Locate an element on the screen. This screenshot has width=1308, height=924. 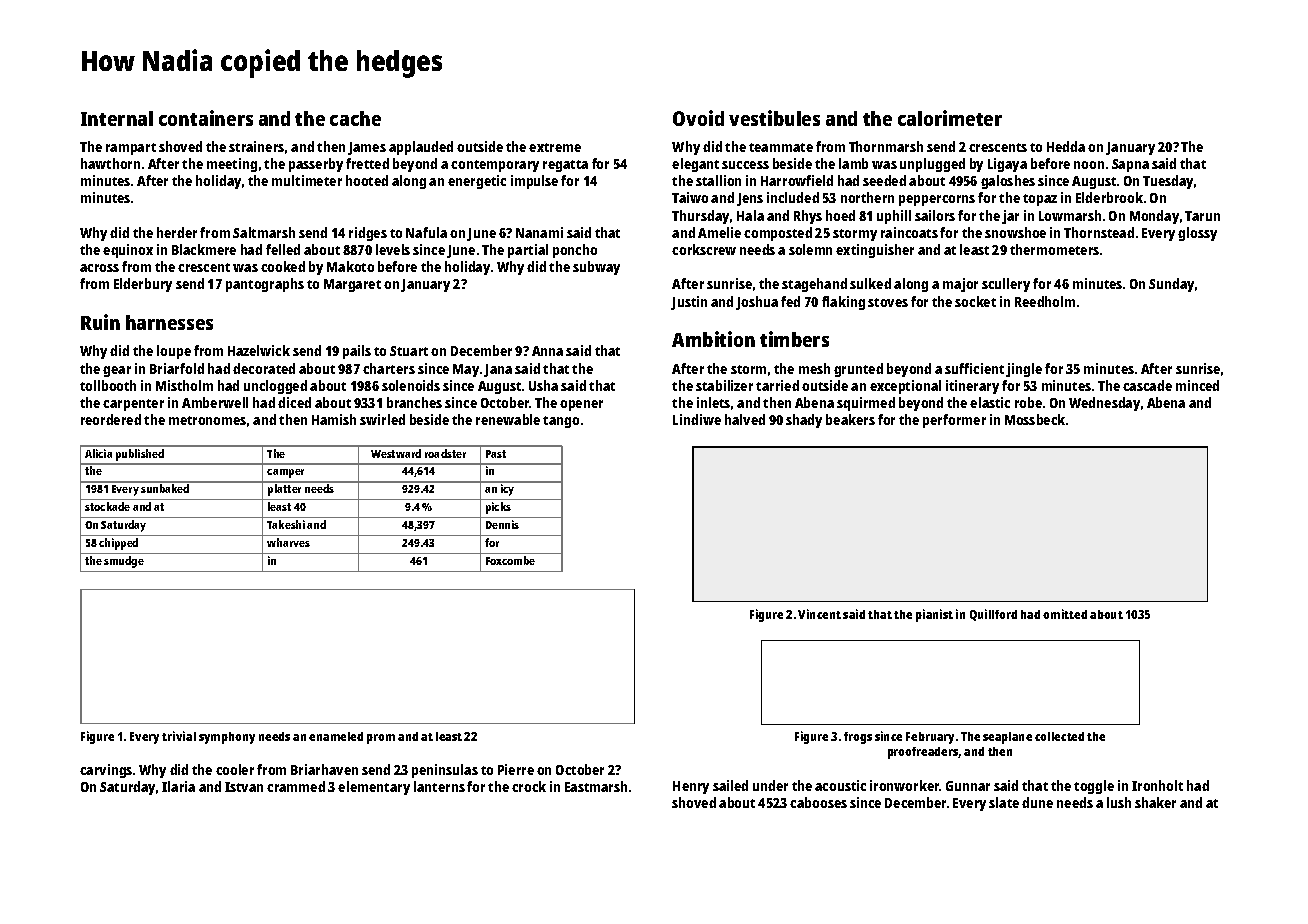
cache is located at coordinates (355, 118).
